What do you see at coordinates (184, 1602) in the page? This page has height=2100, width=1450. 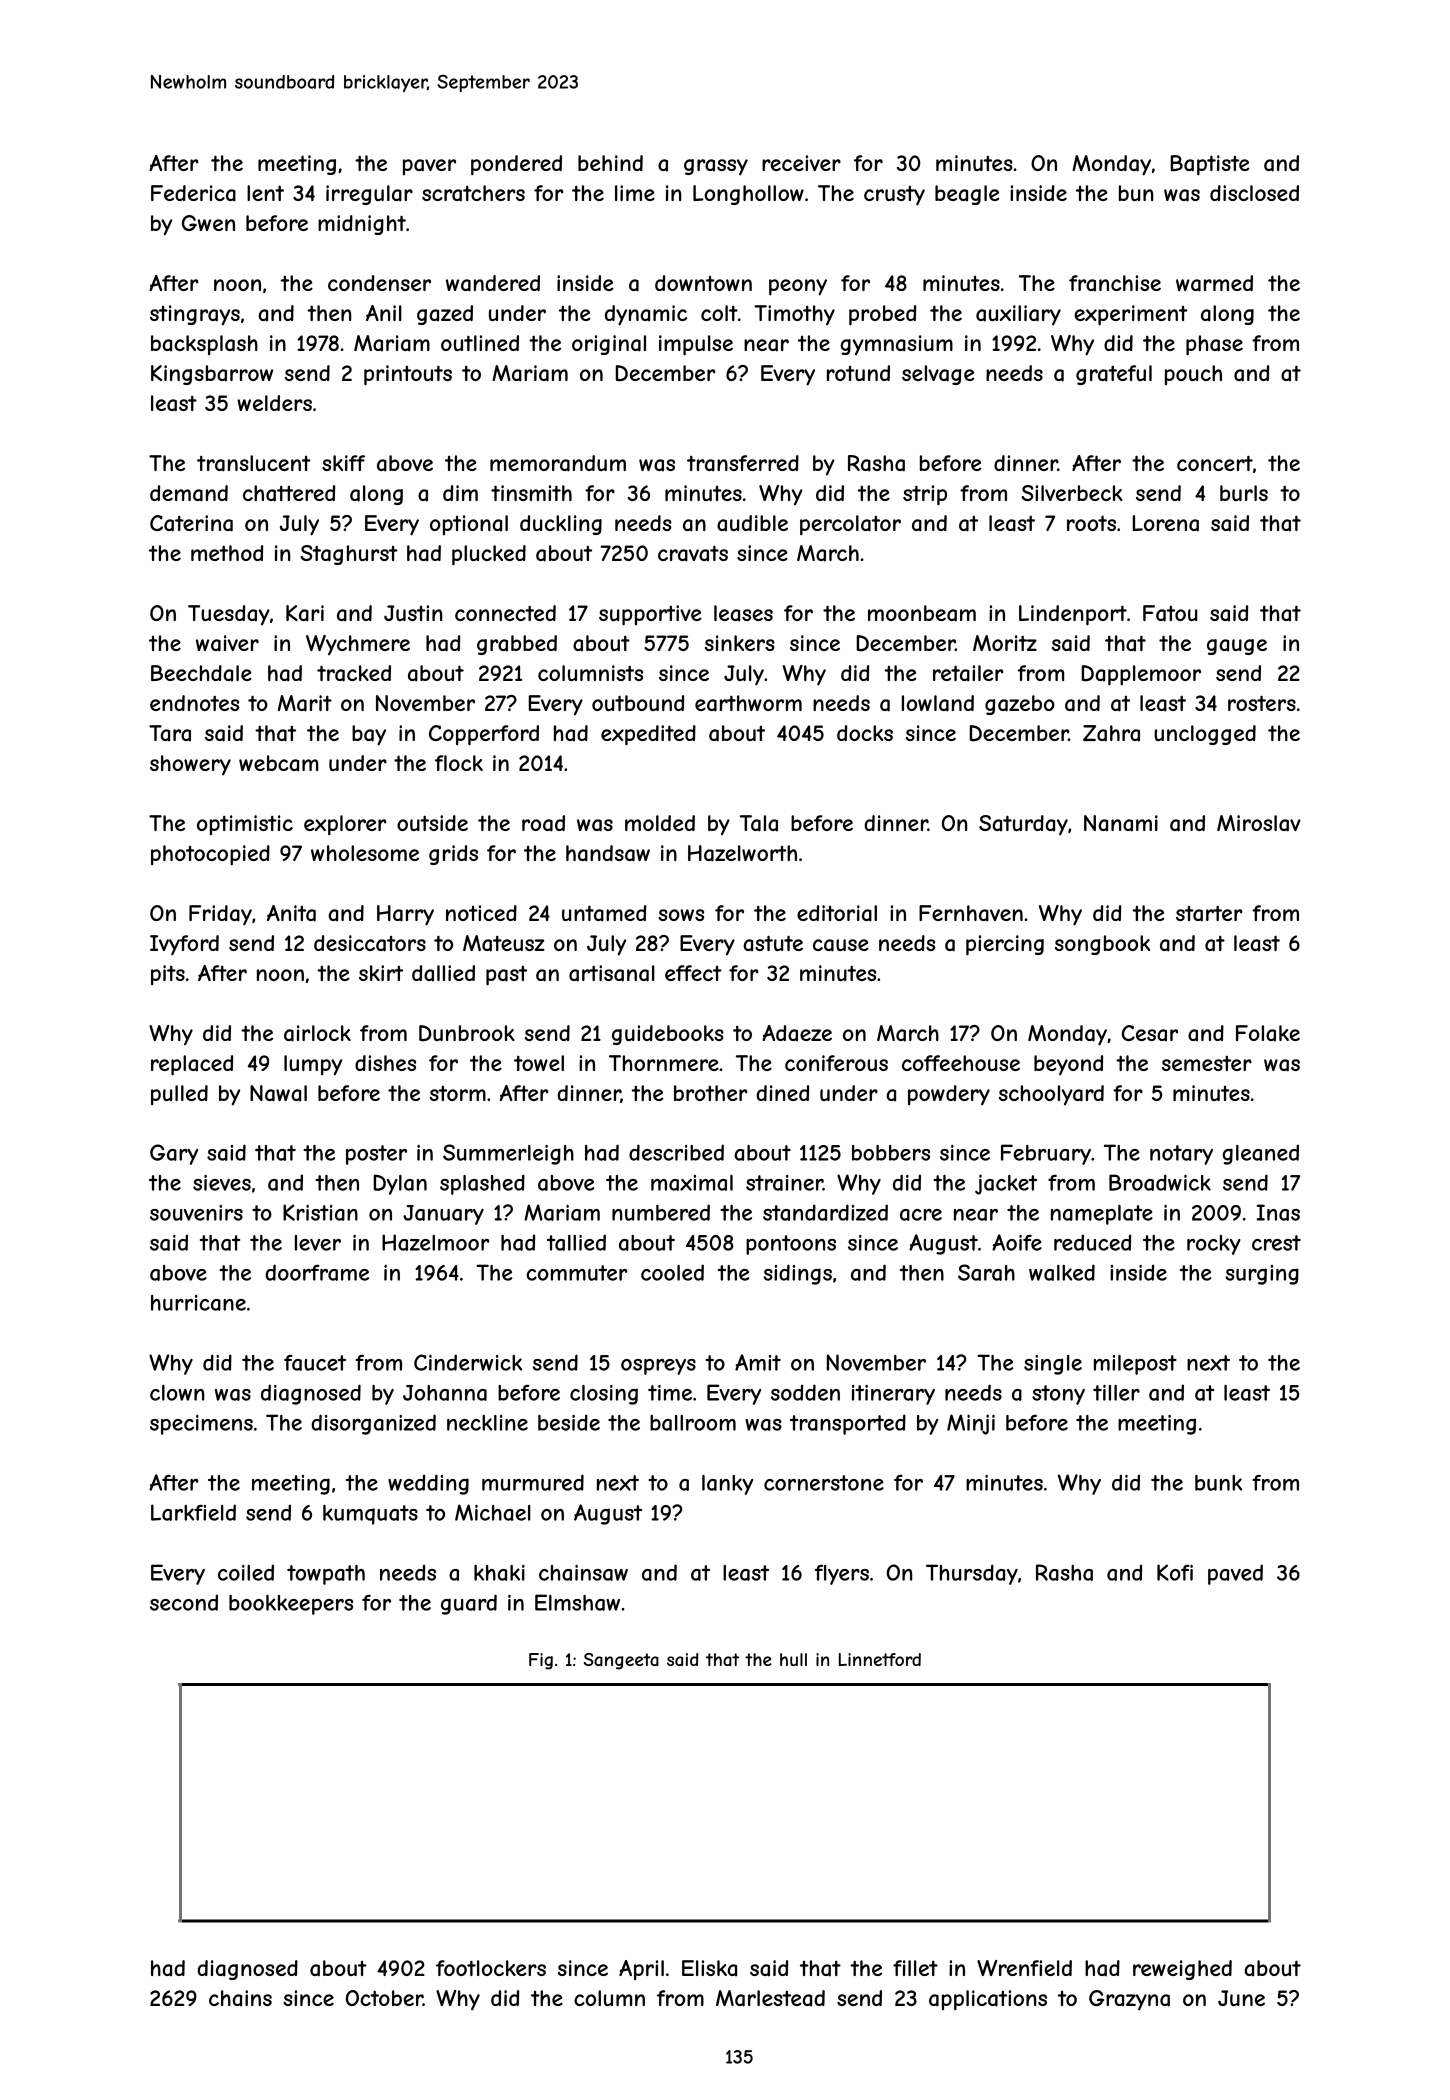 I see `second` at bounding box center [184, 1602].
